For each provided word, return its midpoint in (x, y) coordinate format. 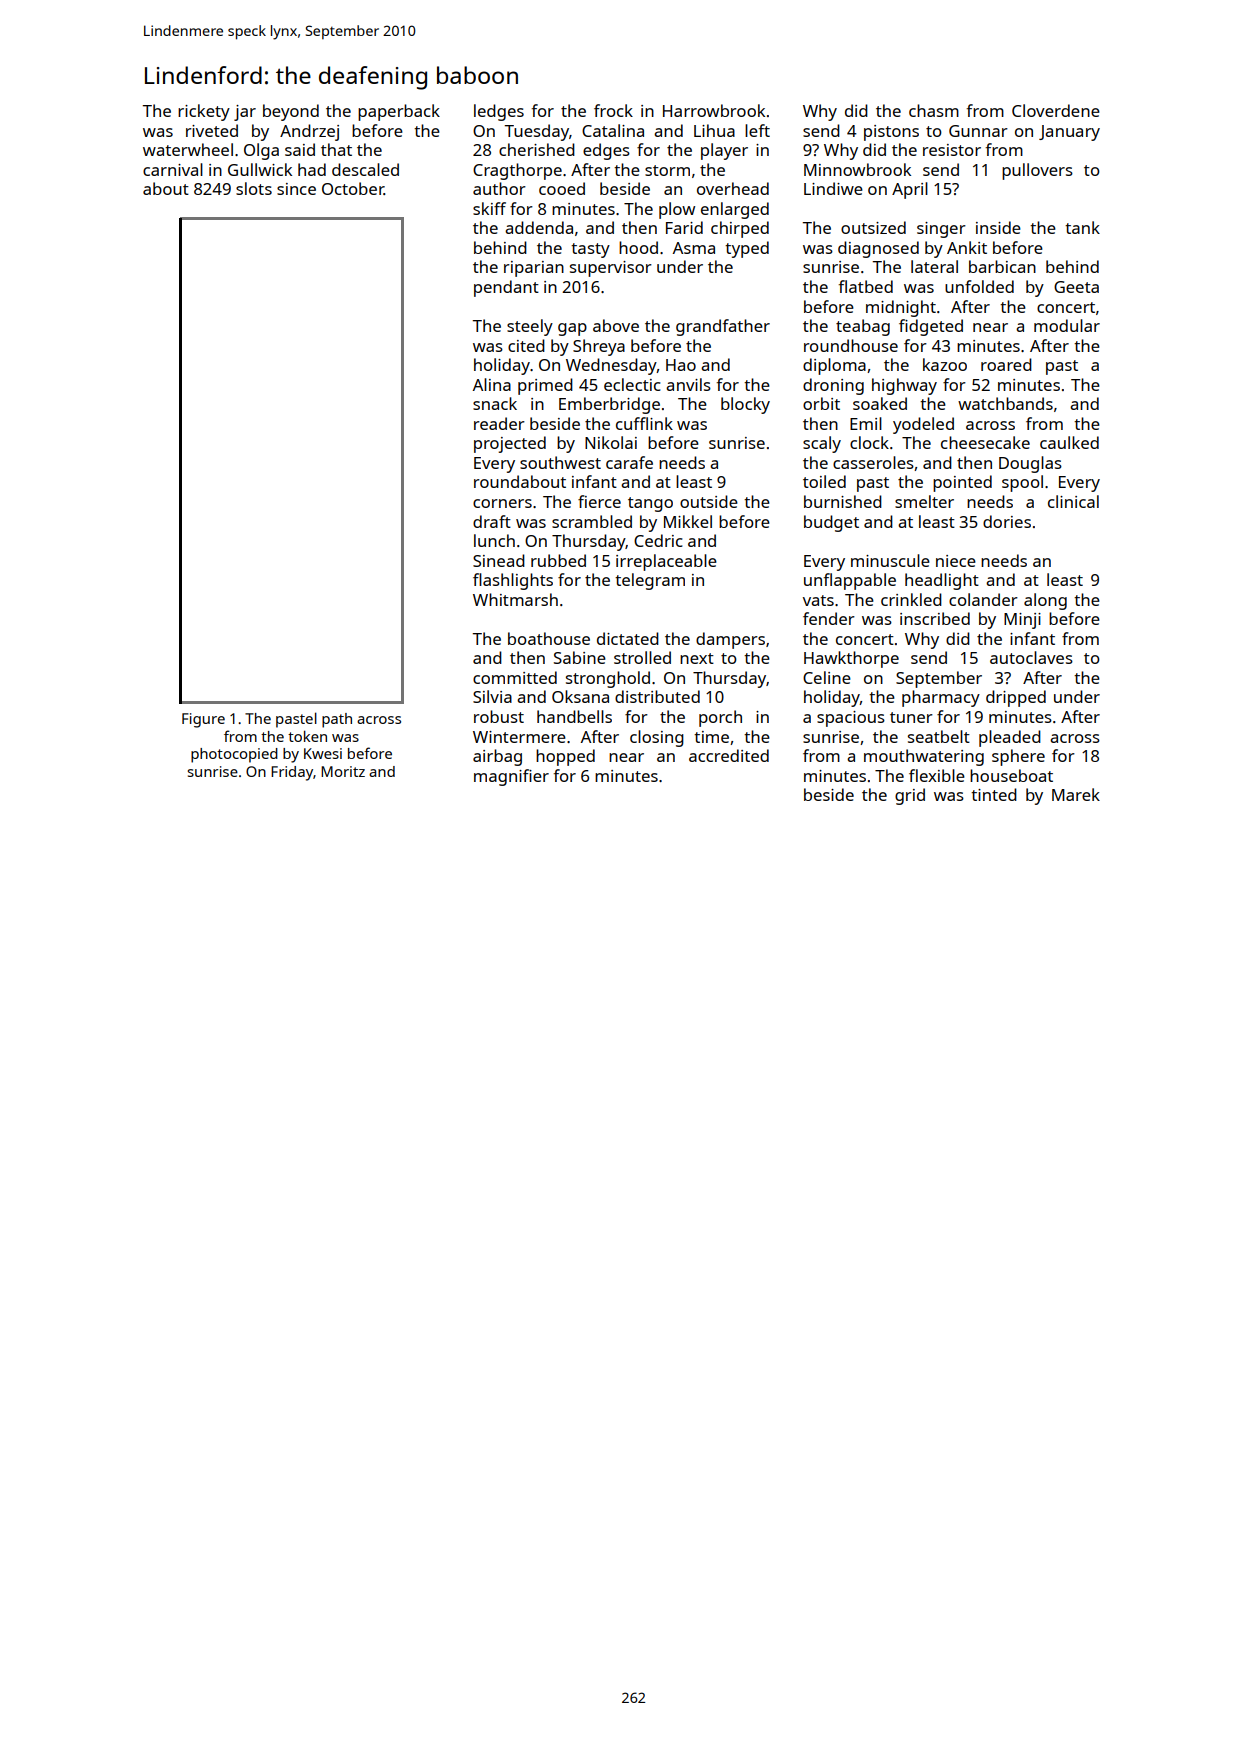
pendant (506, 288)
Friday (292, 773)
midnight (901, 308)
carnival (173, 169)
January (1069, 133)
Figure (203, 720)
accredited (729, 755)
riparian (534, 269)
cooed (562, 188)
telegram (650, 581)
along (1045, 601)
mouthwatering (924, 757)
